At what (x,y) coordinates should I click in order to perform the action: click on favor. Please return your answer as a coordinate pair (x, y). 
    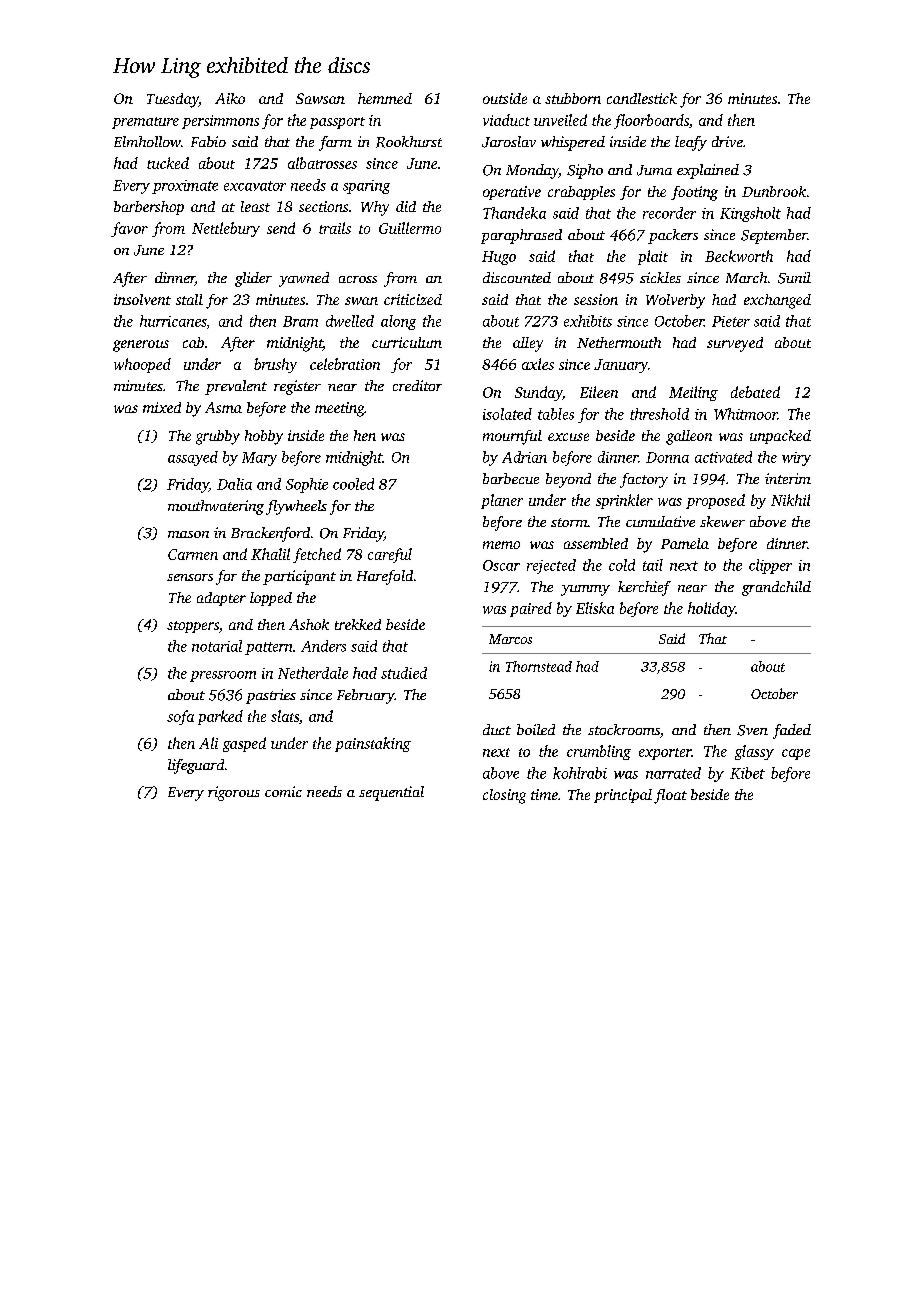
    Looking at the image, I should click on (129, 229).
